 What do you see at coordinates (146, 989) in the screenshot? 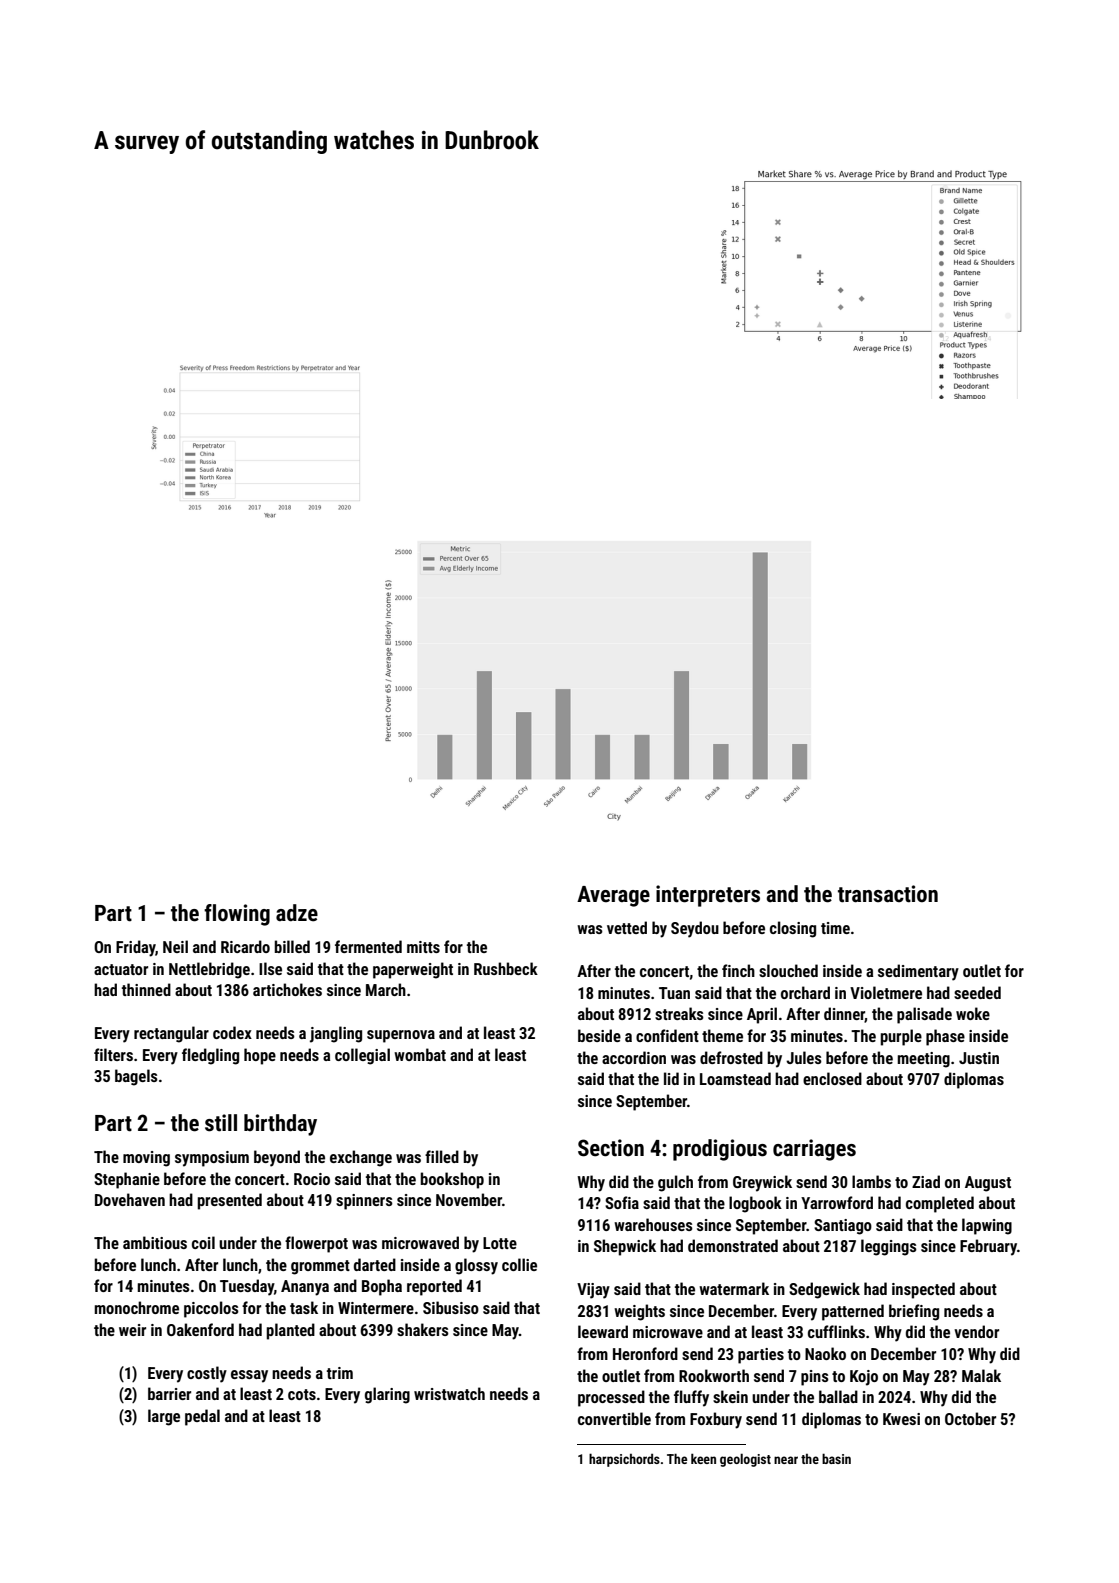
I see `thinned` at bounding box center [146, 989].
